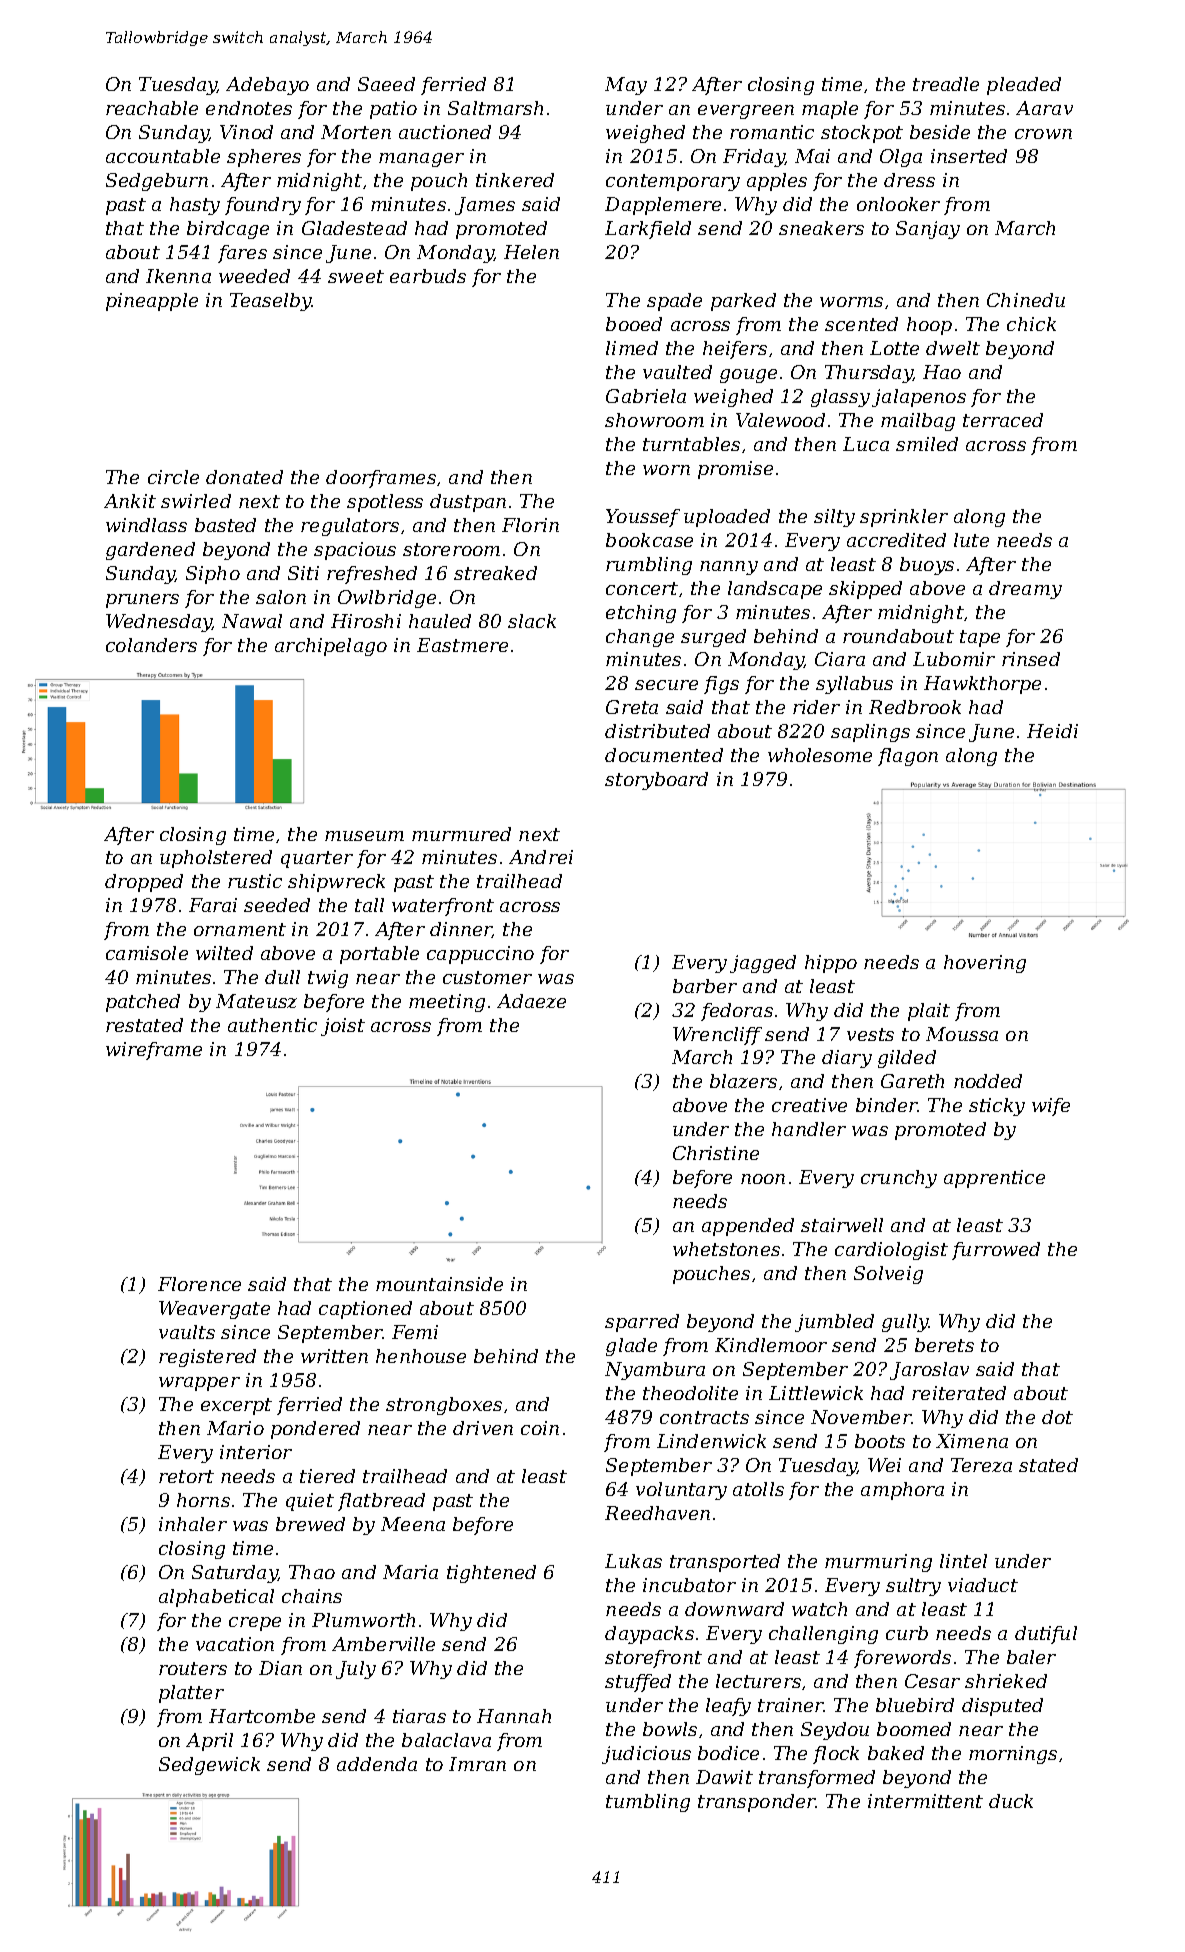  Describe the element at coordinates (495, 108) in the document. I see `Saltmarsh` at that location.
